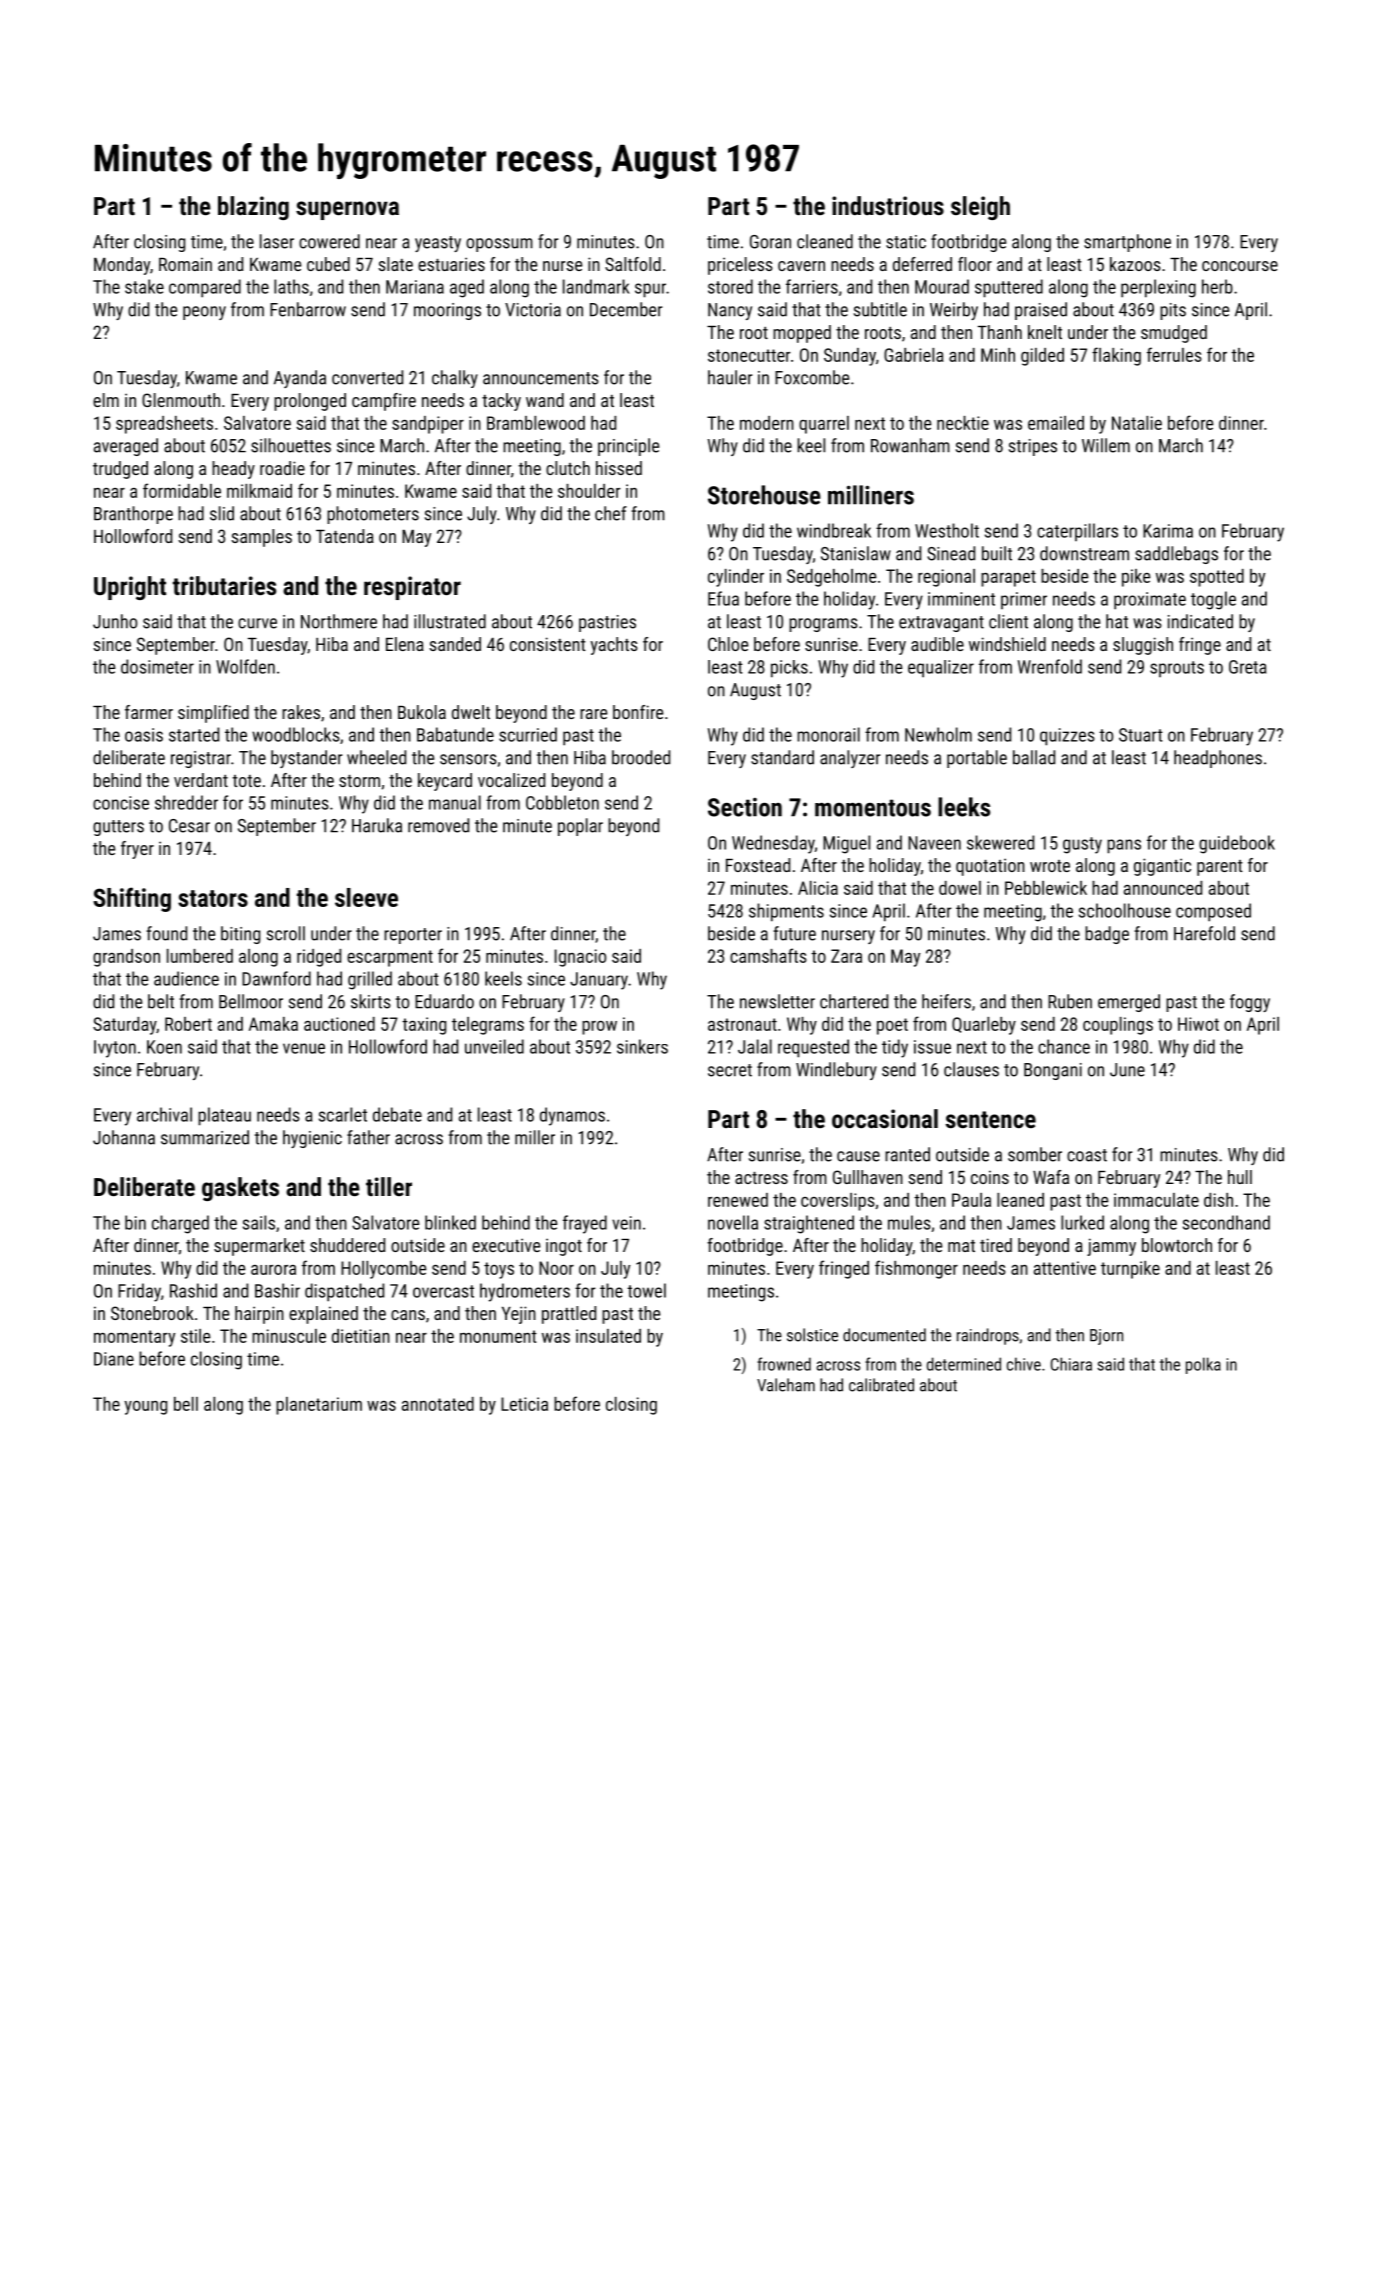 The image size is (1379, 2271). I want to click on explained, so click(323, 1315).
